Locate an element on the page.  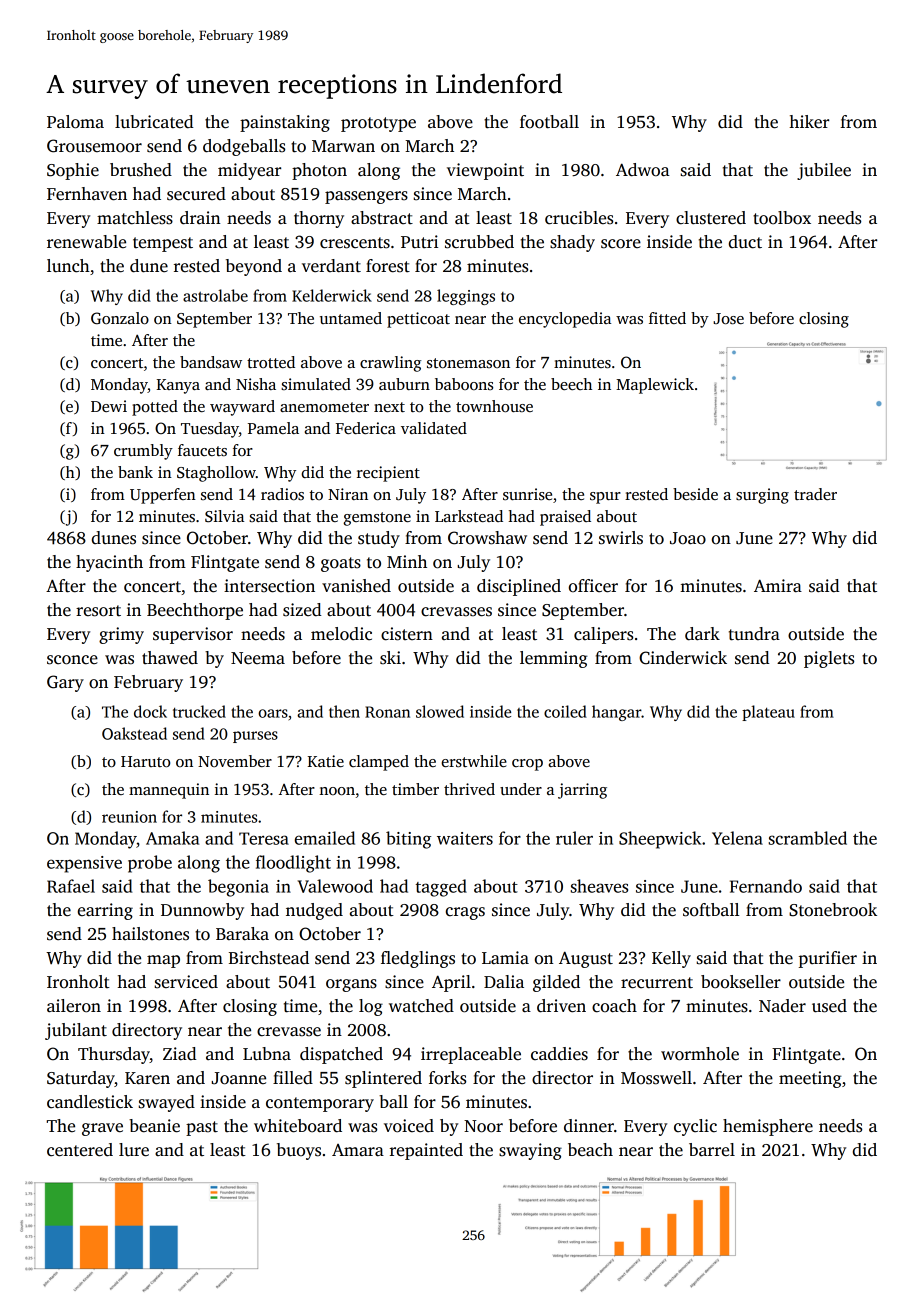
score is located at coordinates (621, 244).
